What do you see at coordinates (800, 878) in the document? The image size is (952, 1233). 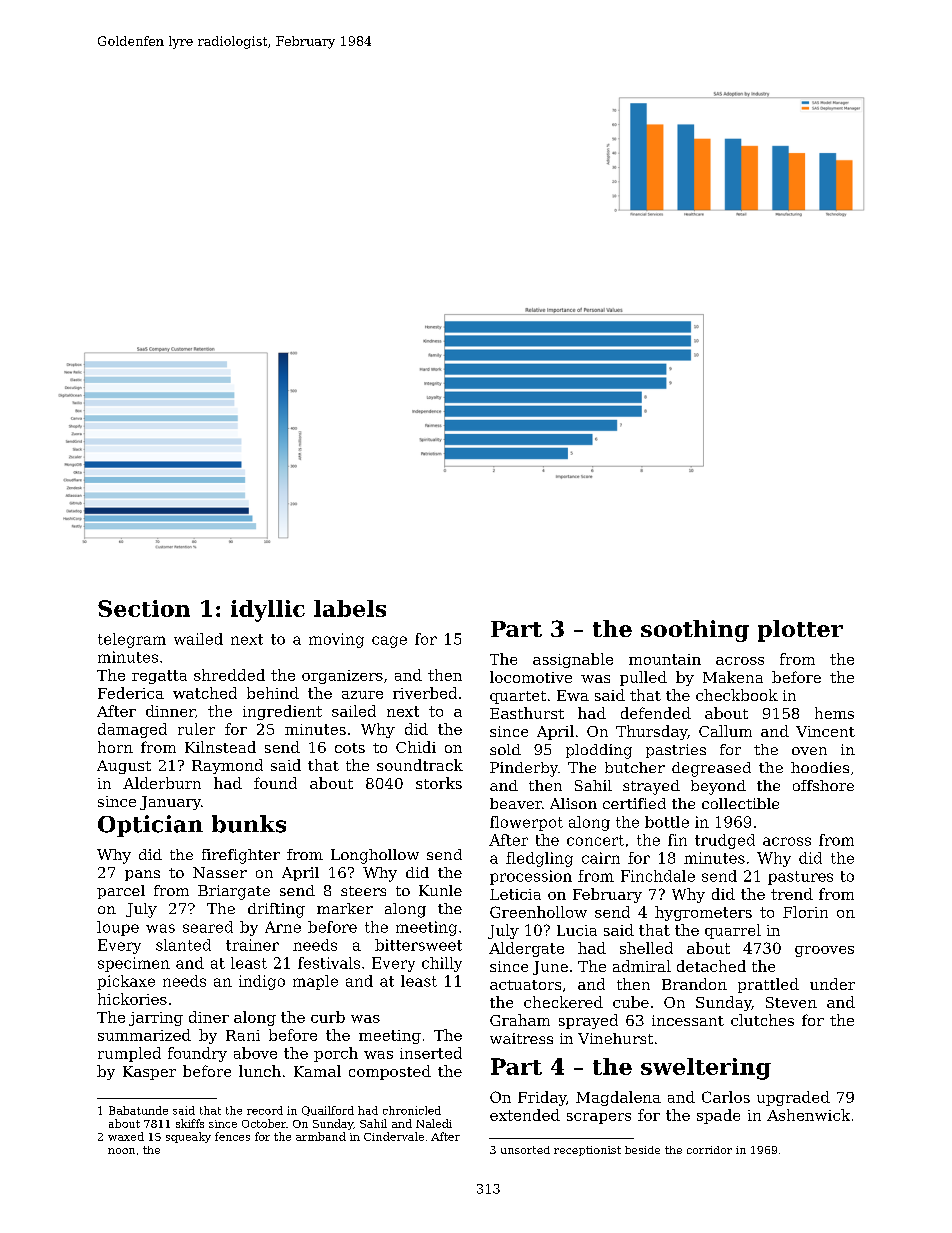 I see `pastures` at bounding box center [800, 878].
